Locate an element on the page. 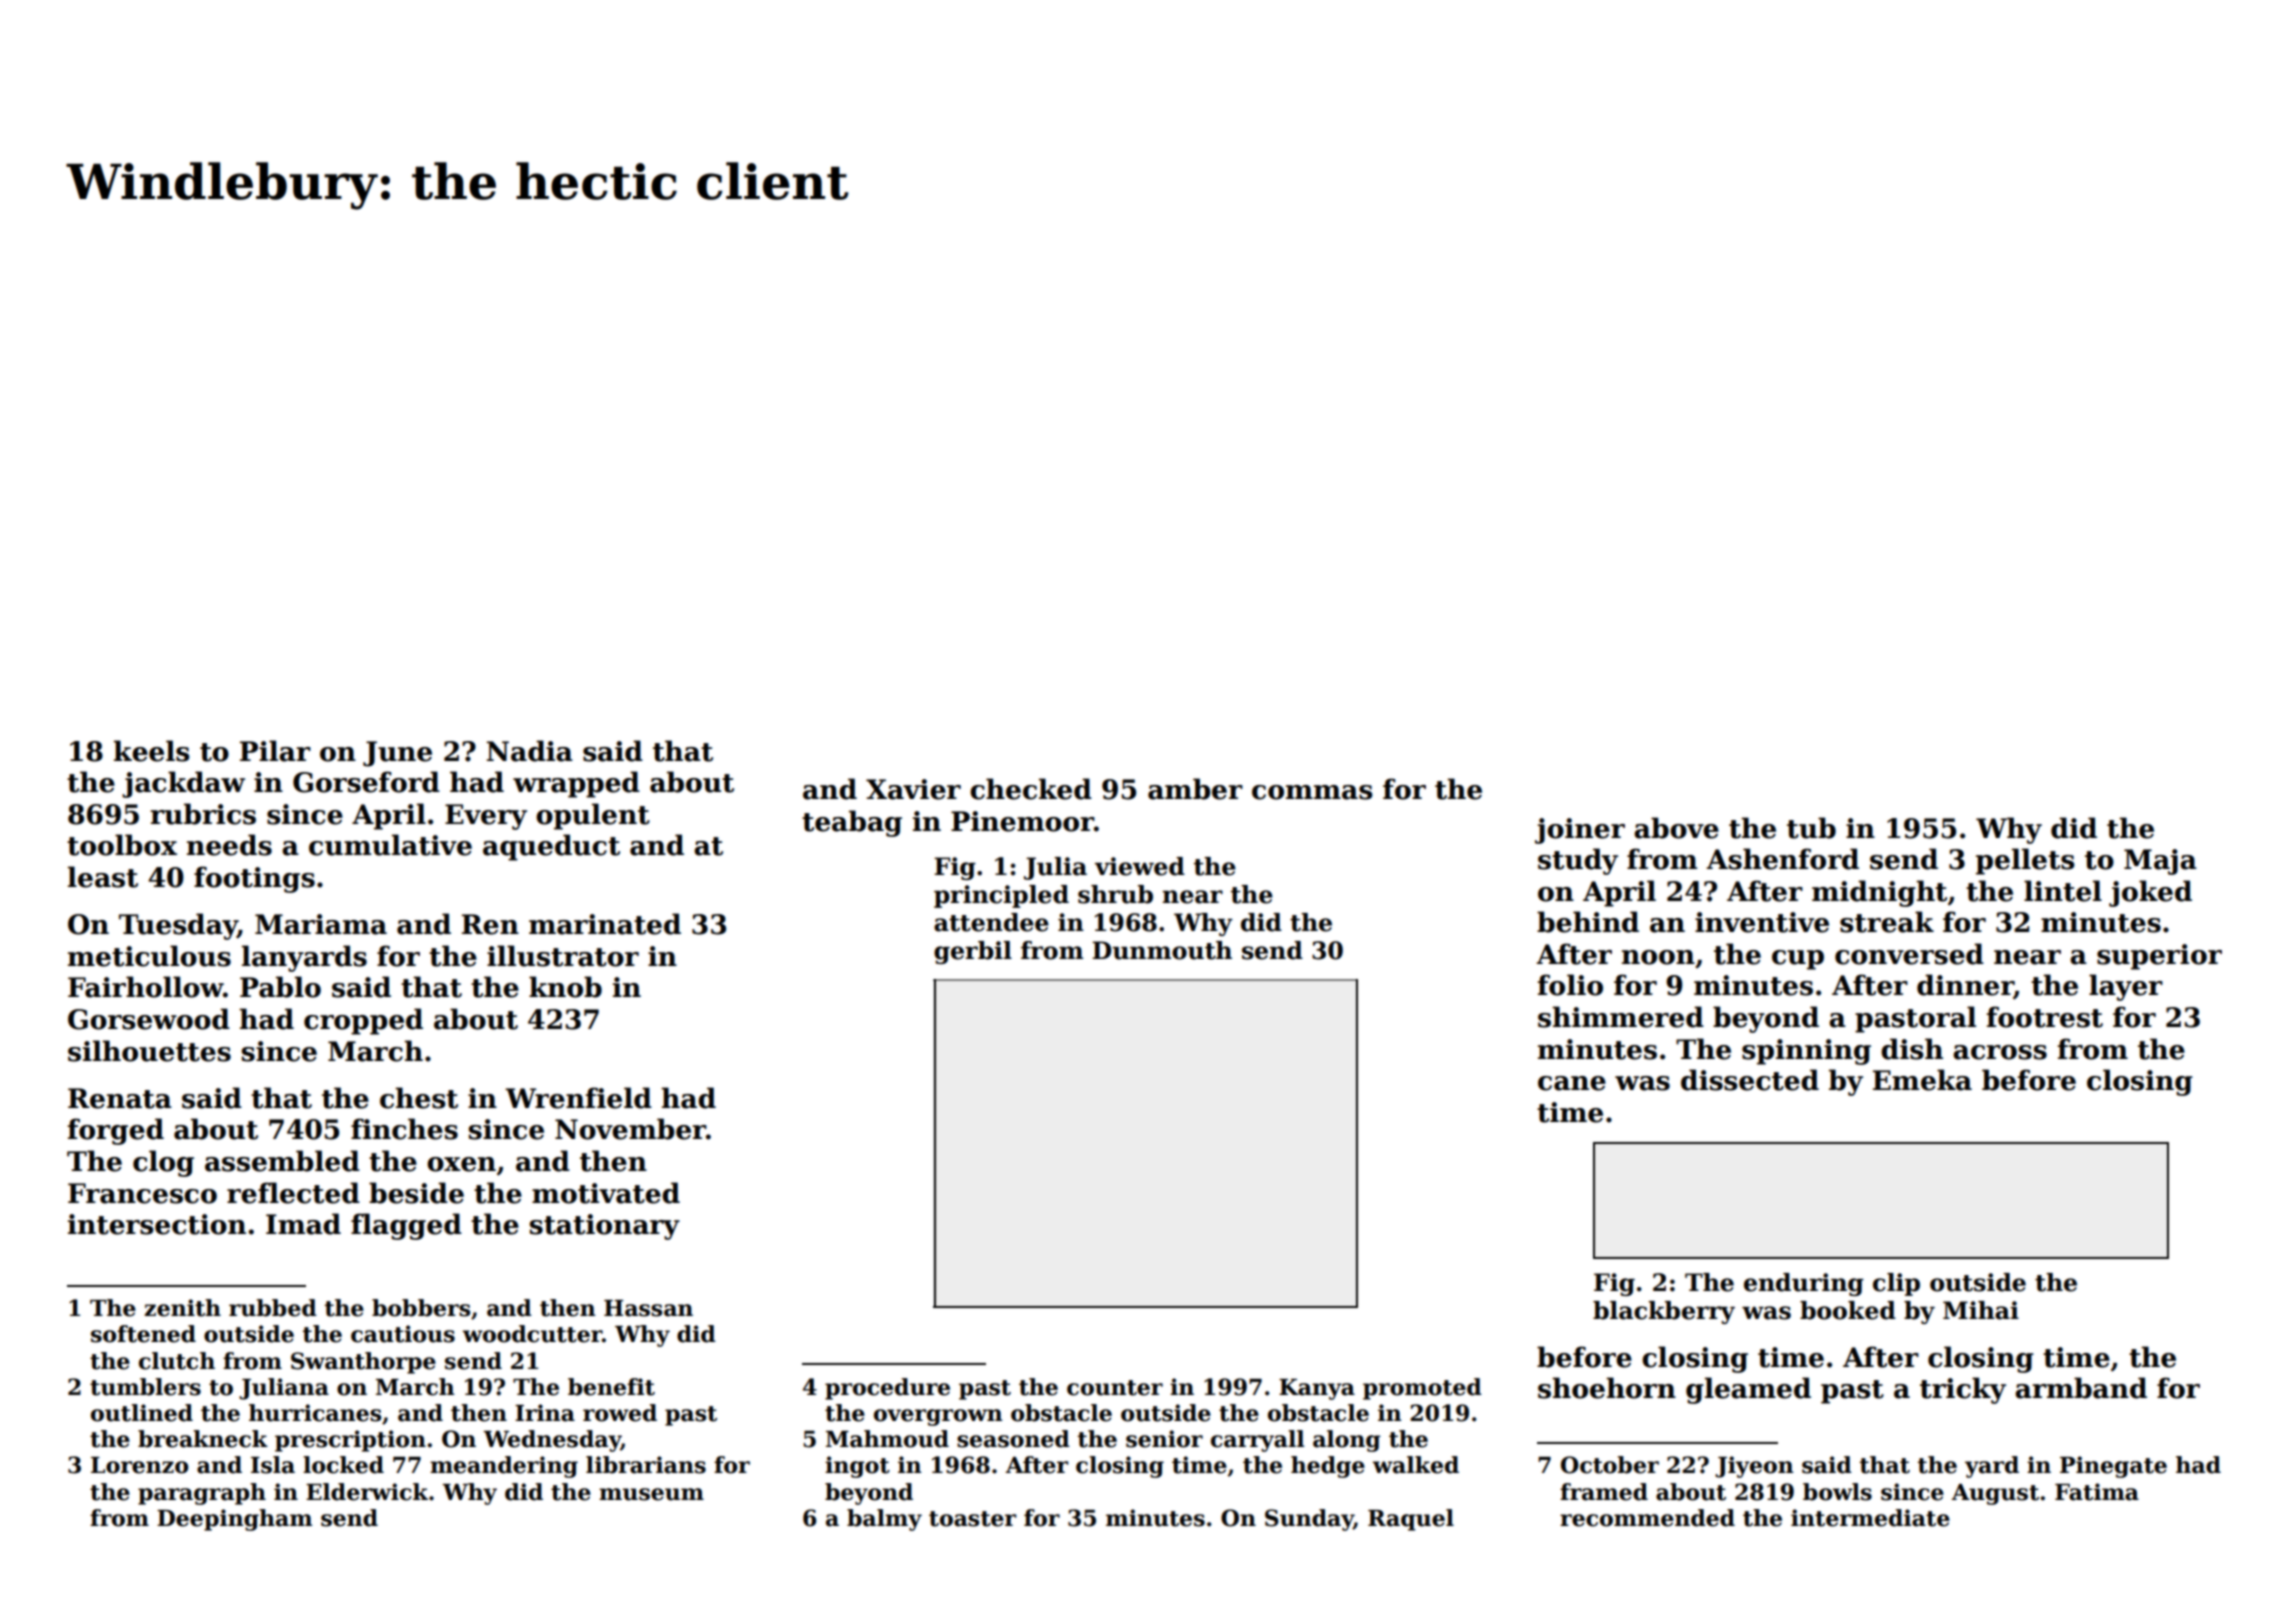 This page has width=2292, height=1620. Kanya is located at coordinates (1317, 1389).
